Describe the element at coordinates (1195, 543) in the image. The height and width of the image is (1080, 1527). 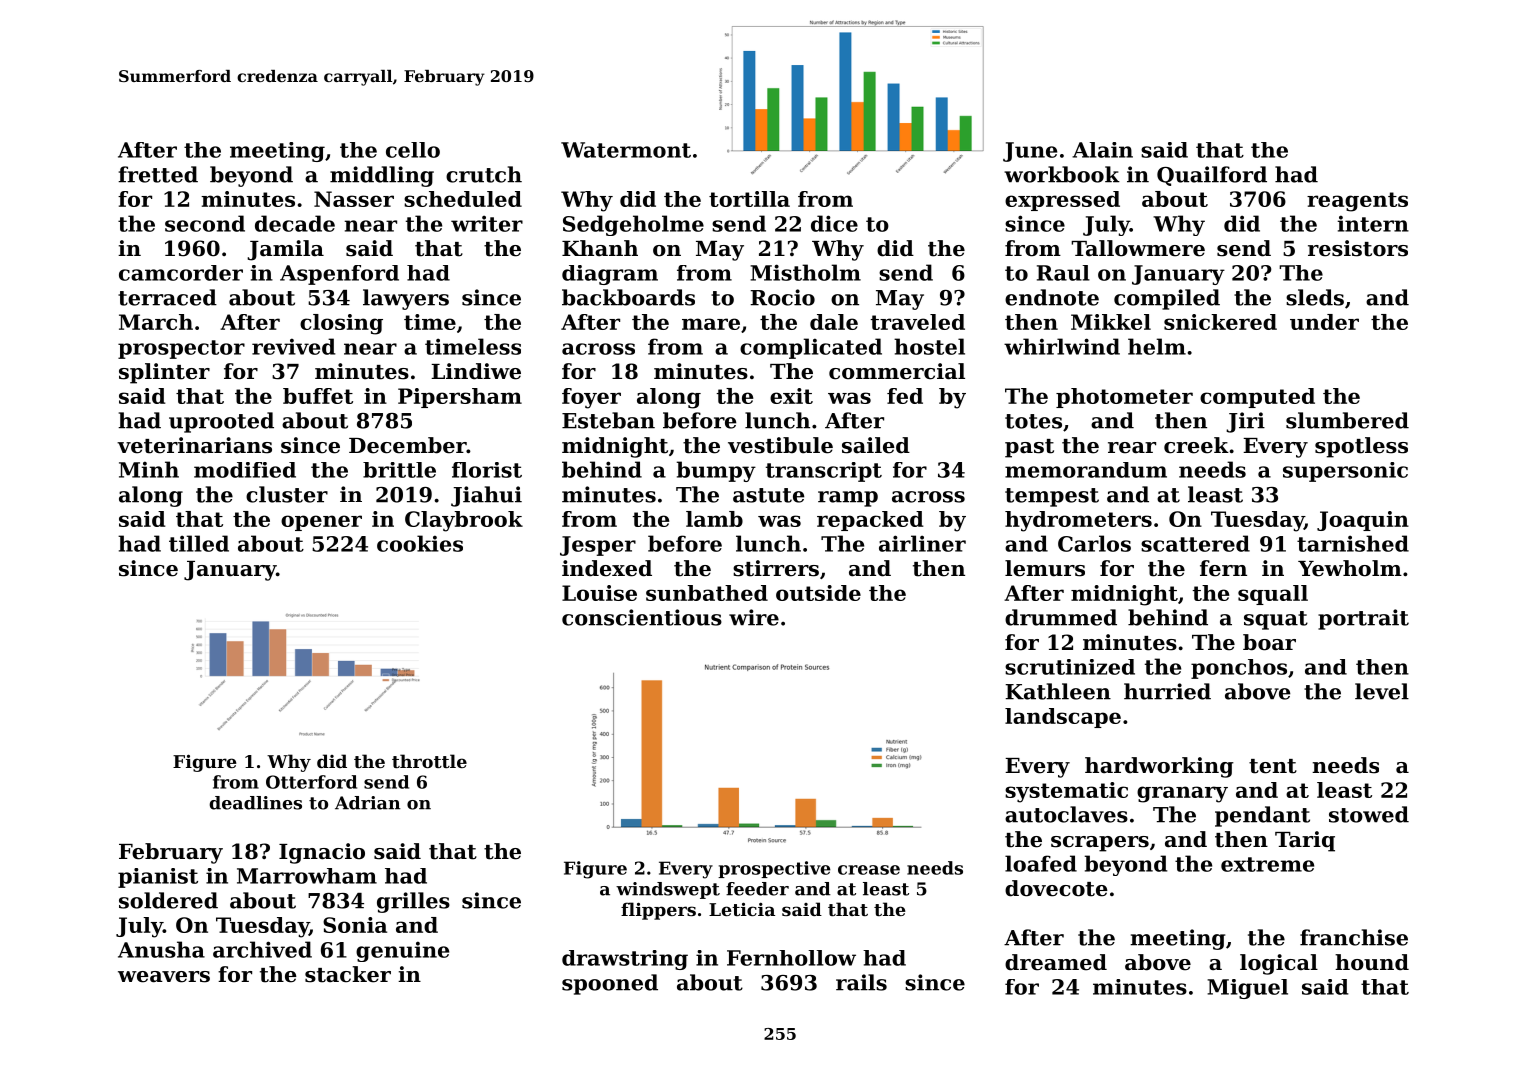
I see `scattered` at that location.
